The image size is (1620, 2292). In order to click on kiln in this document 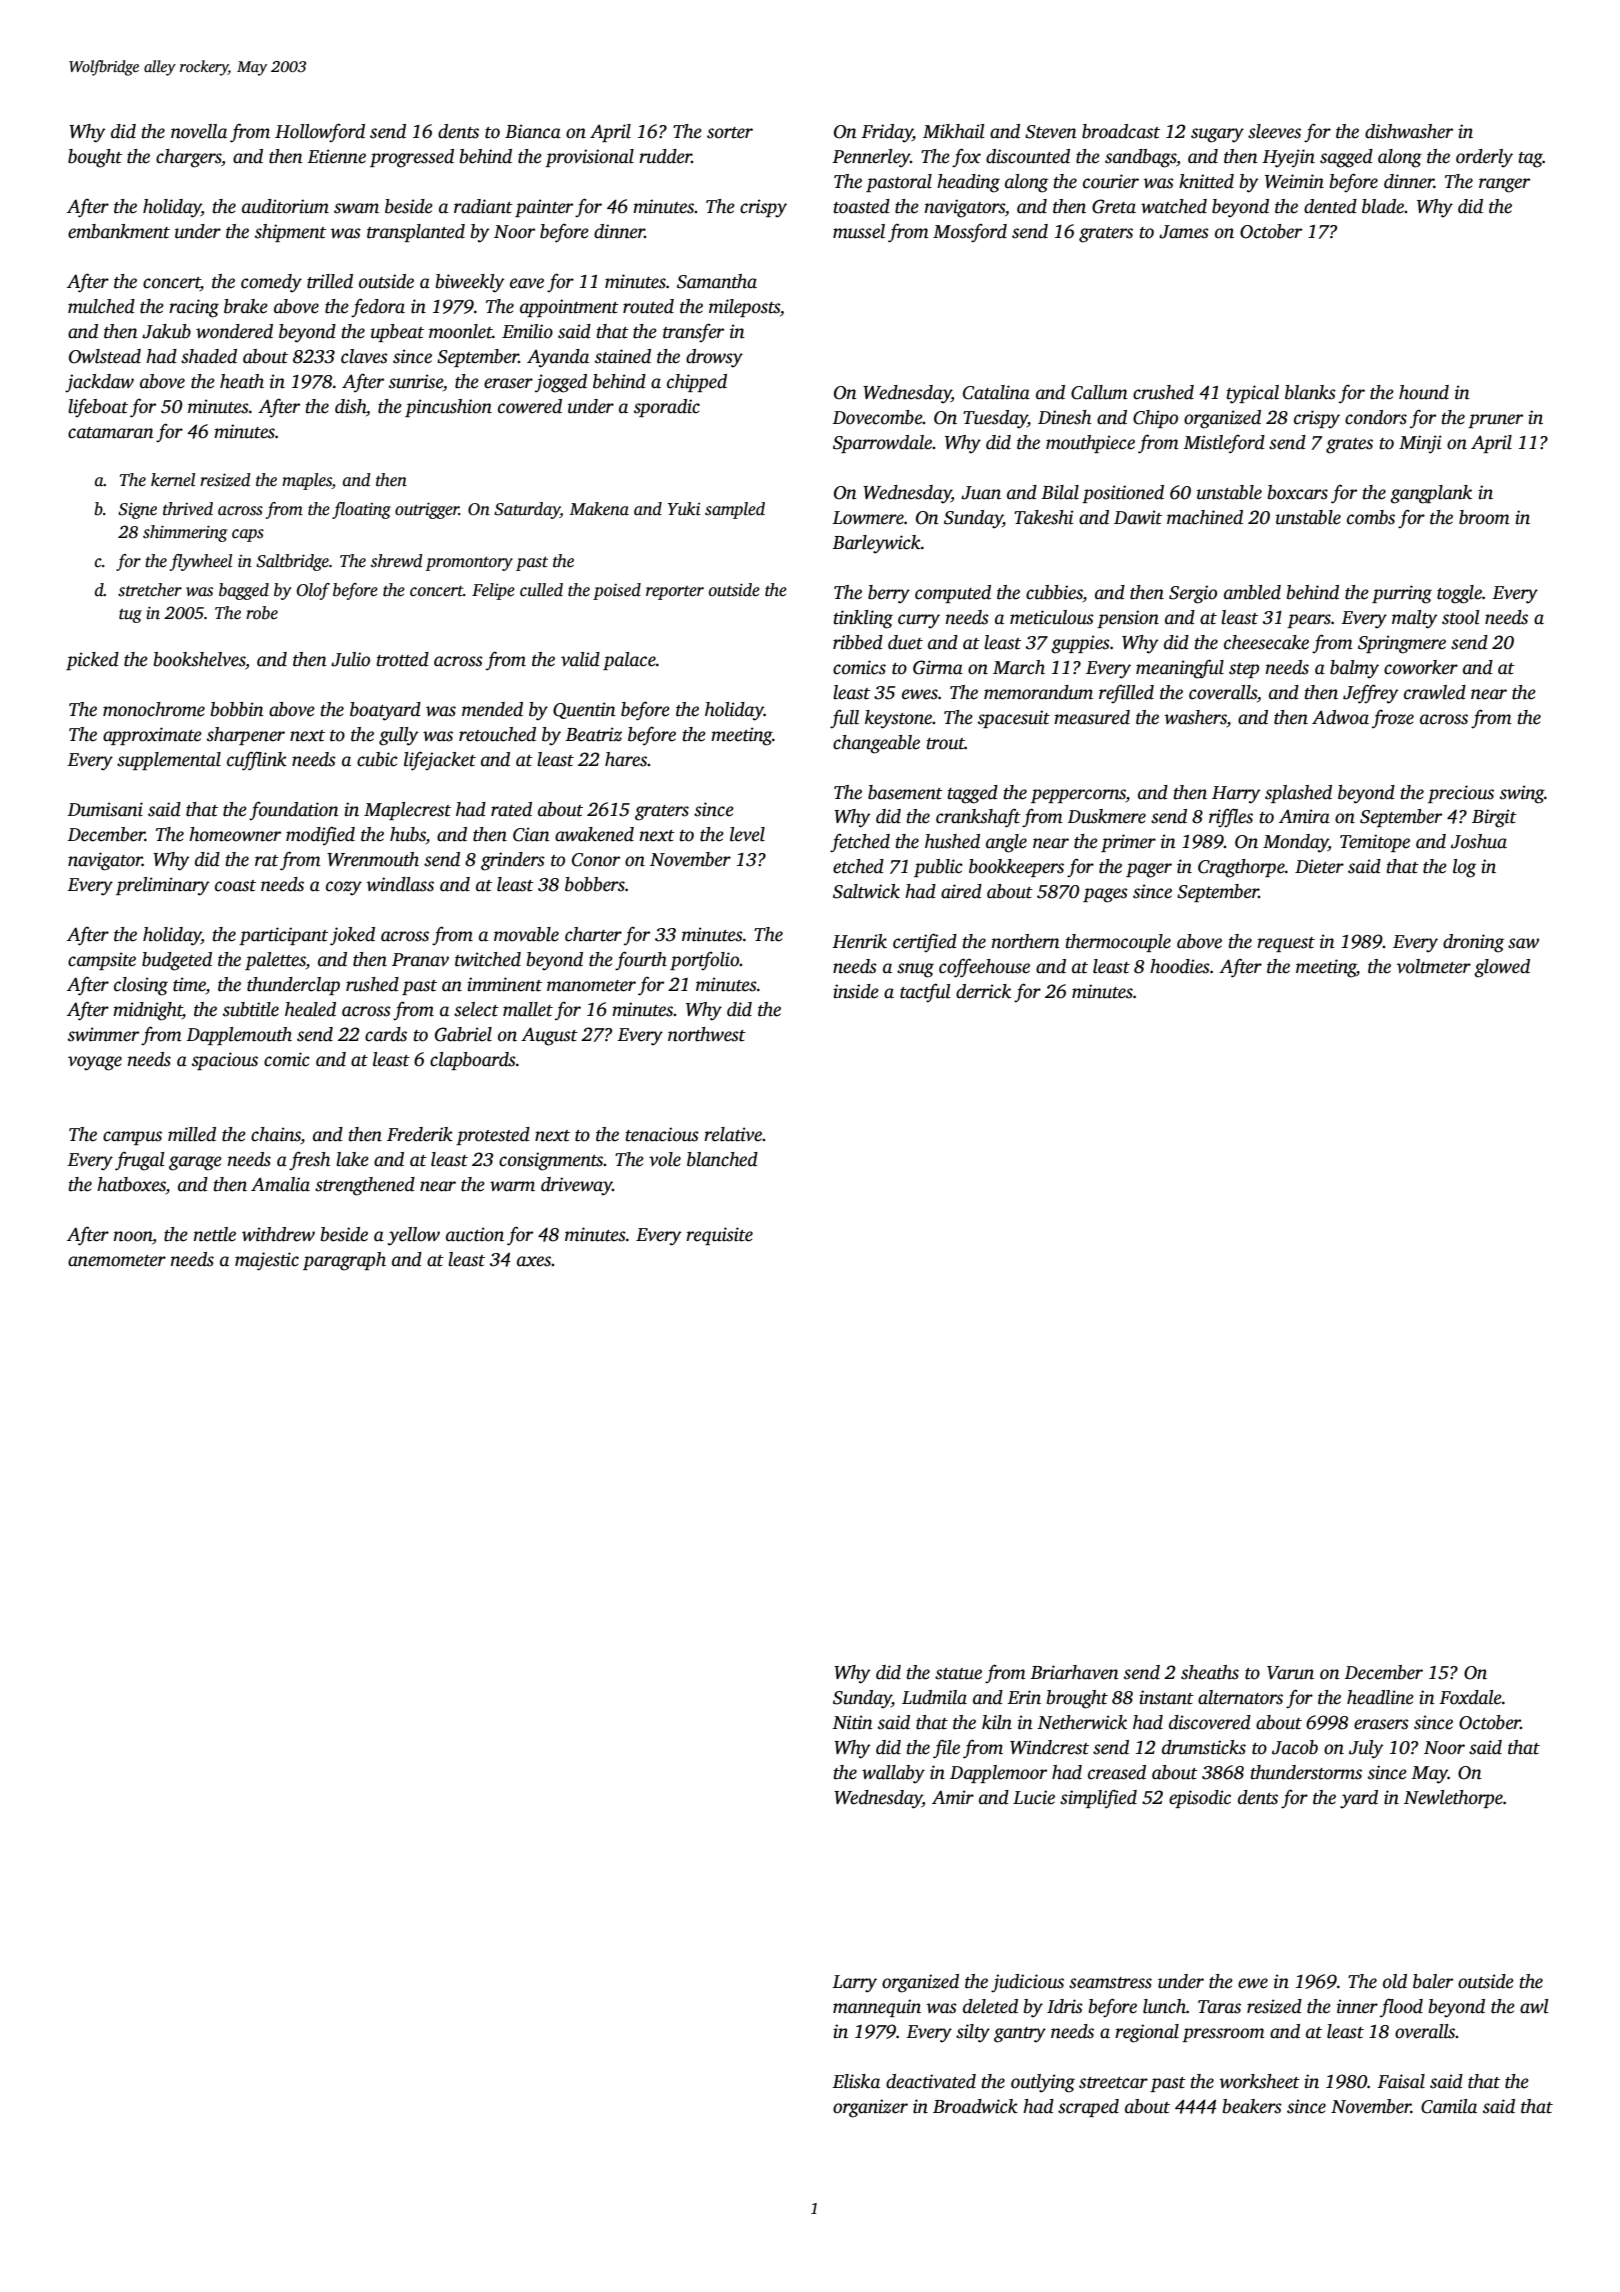, I will do `click(997, 1722)`.
